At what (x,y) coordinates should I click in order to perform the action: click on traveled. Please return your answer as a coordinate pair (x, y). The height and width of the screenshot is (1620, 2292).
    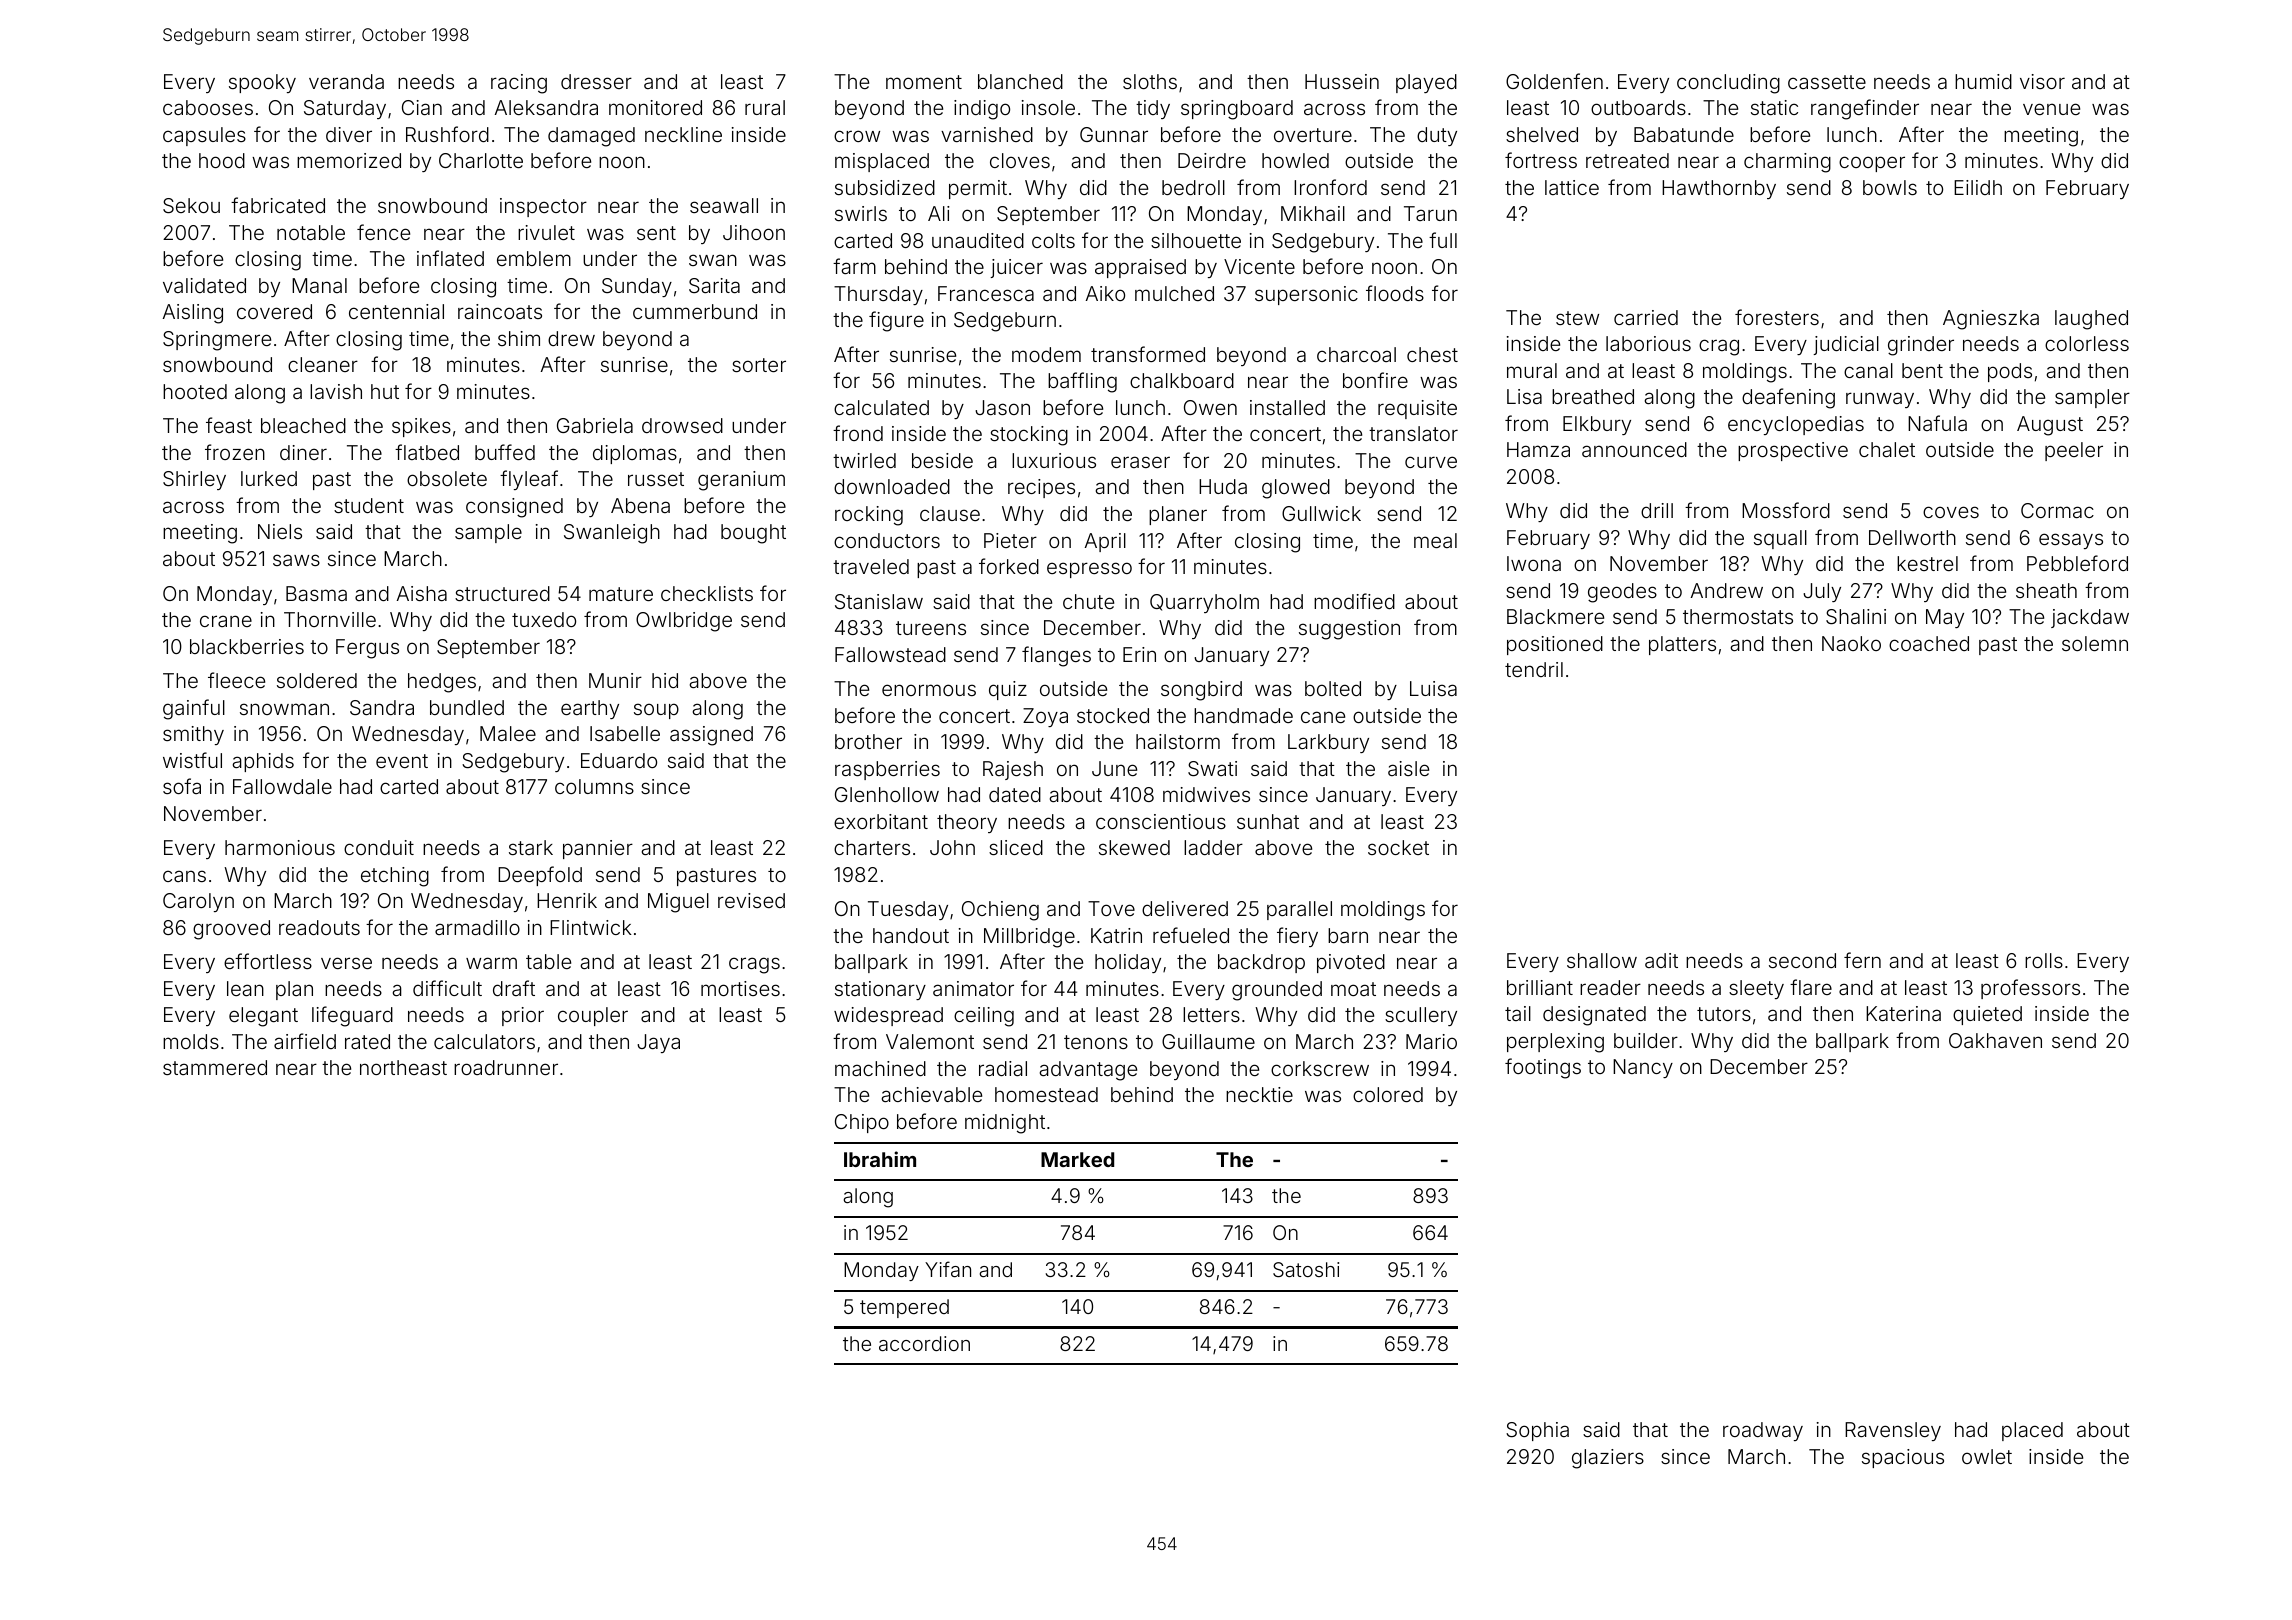
    Looking at the image, I should click on (871, 566).
